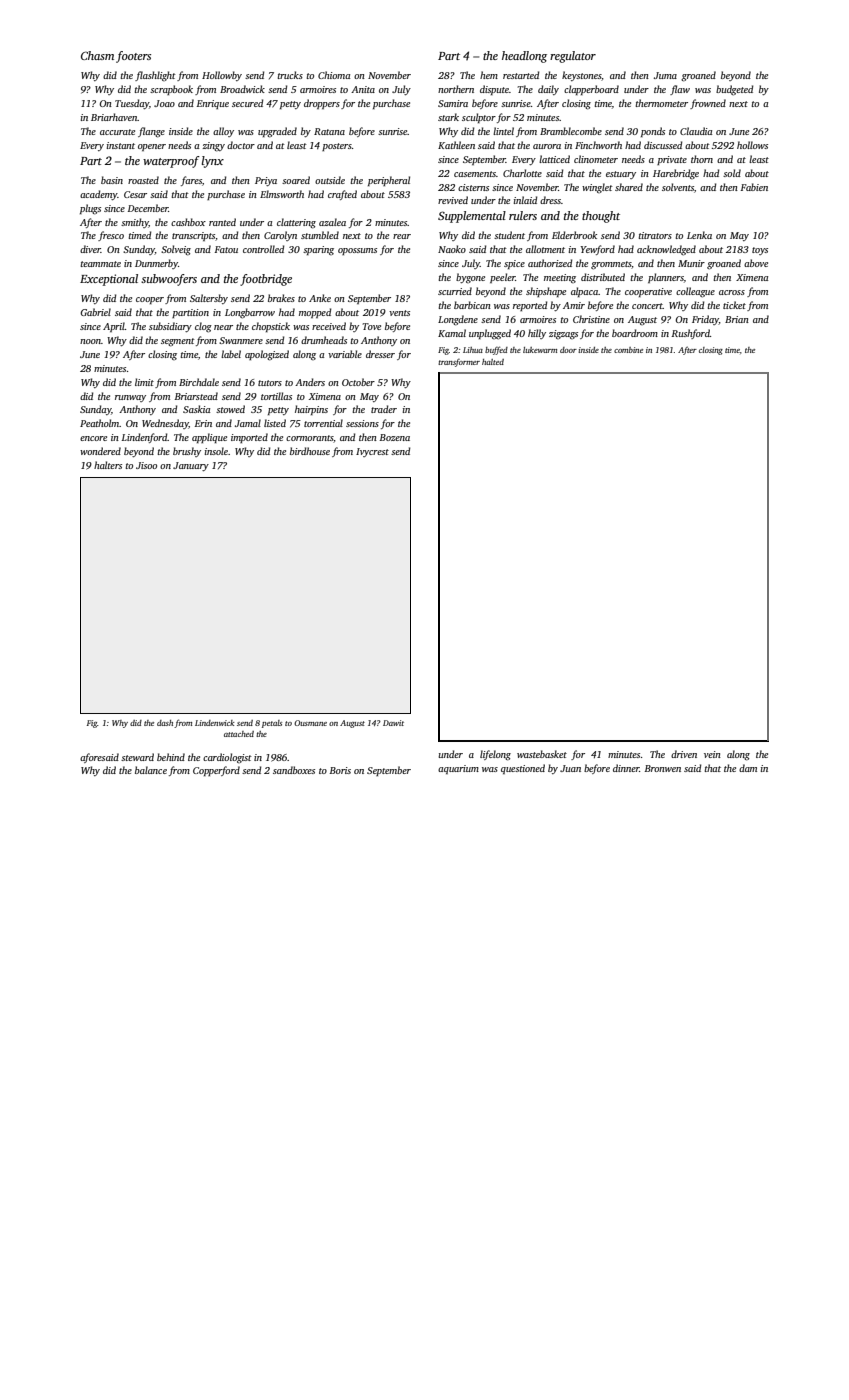  I want to click on headlong, so click(524, 57).
